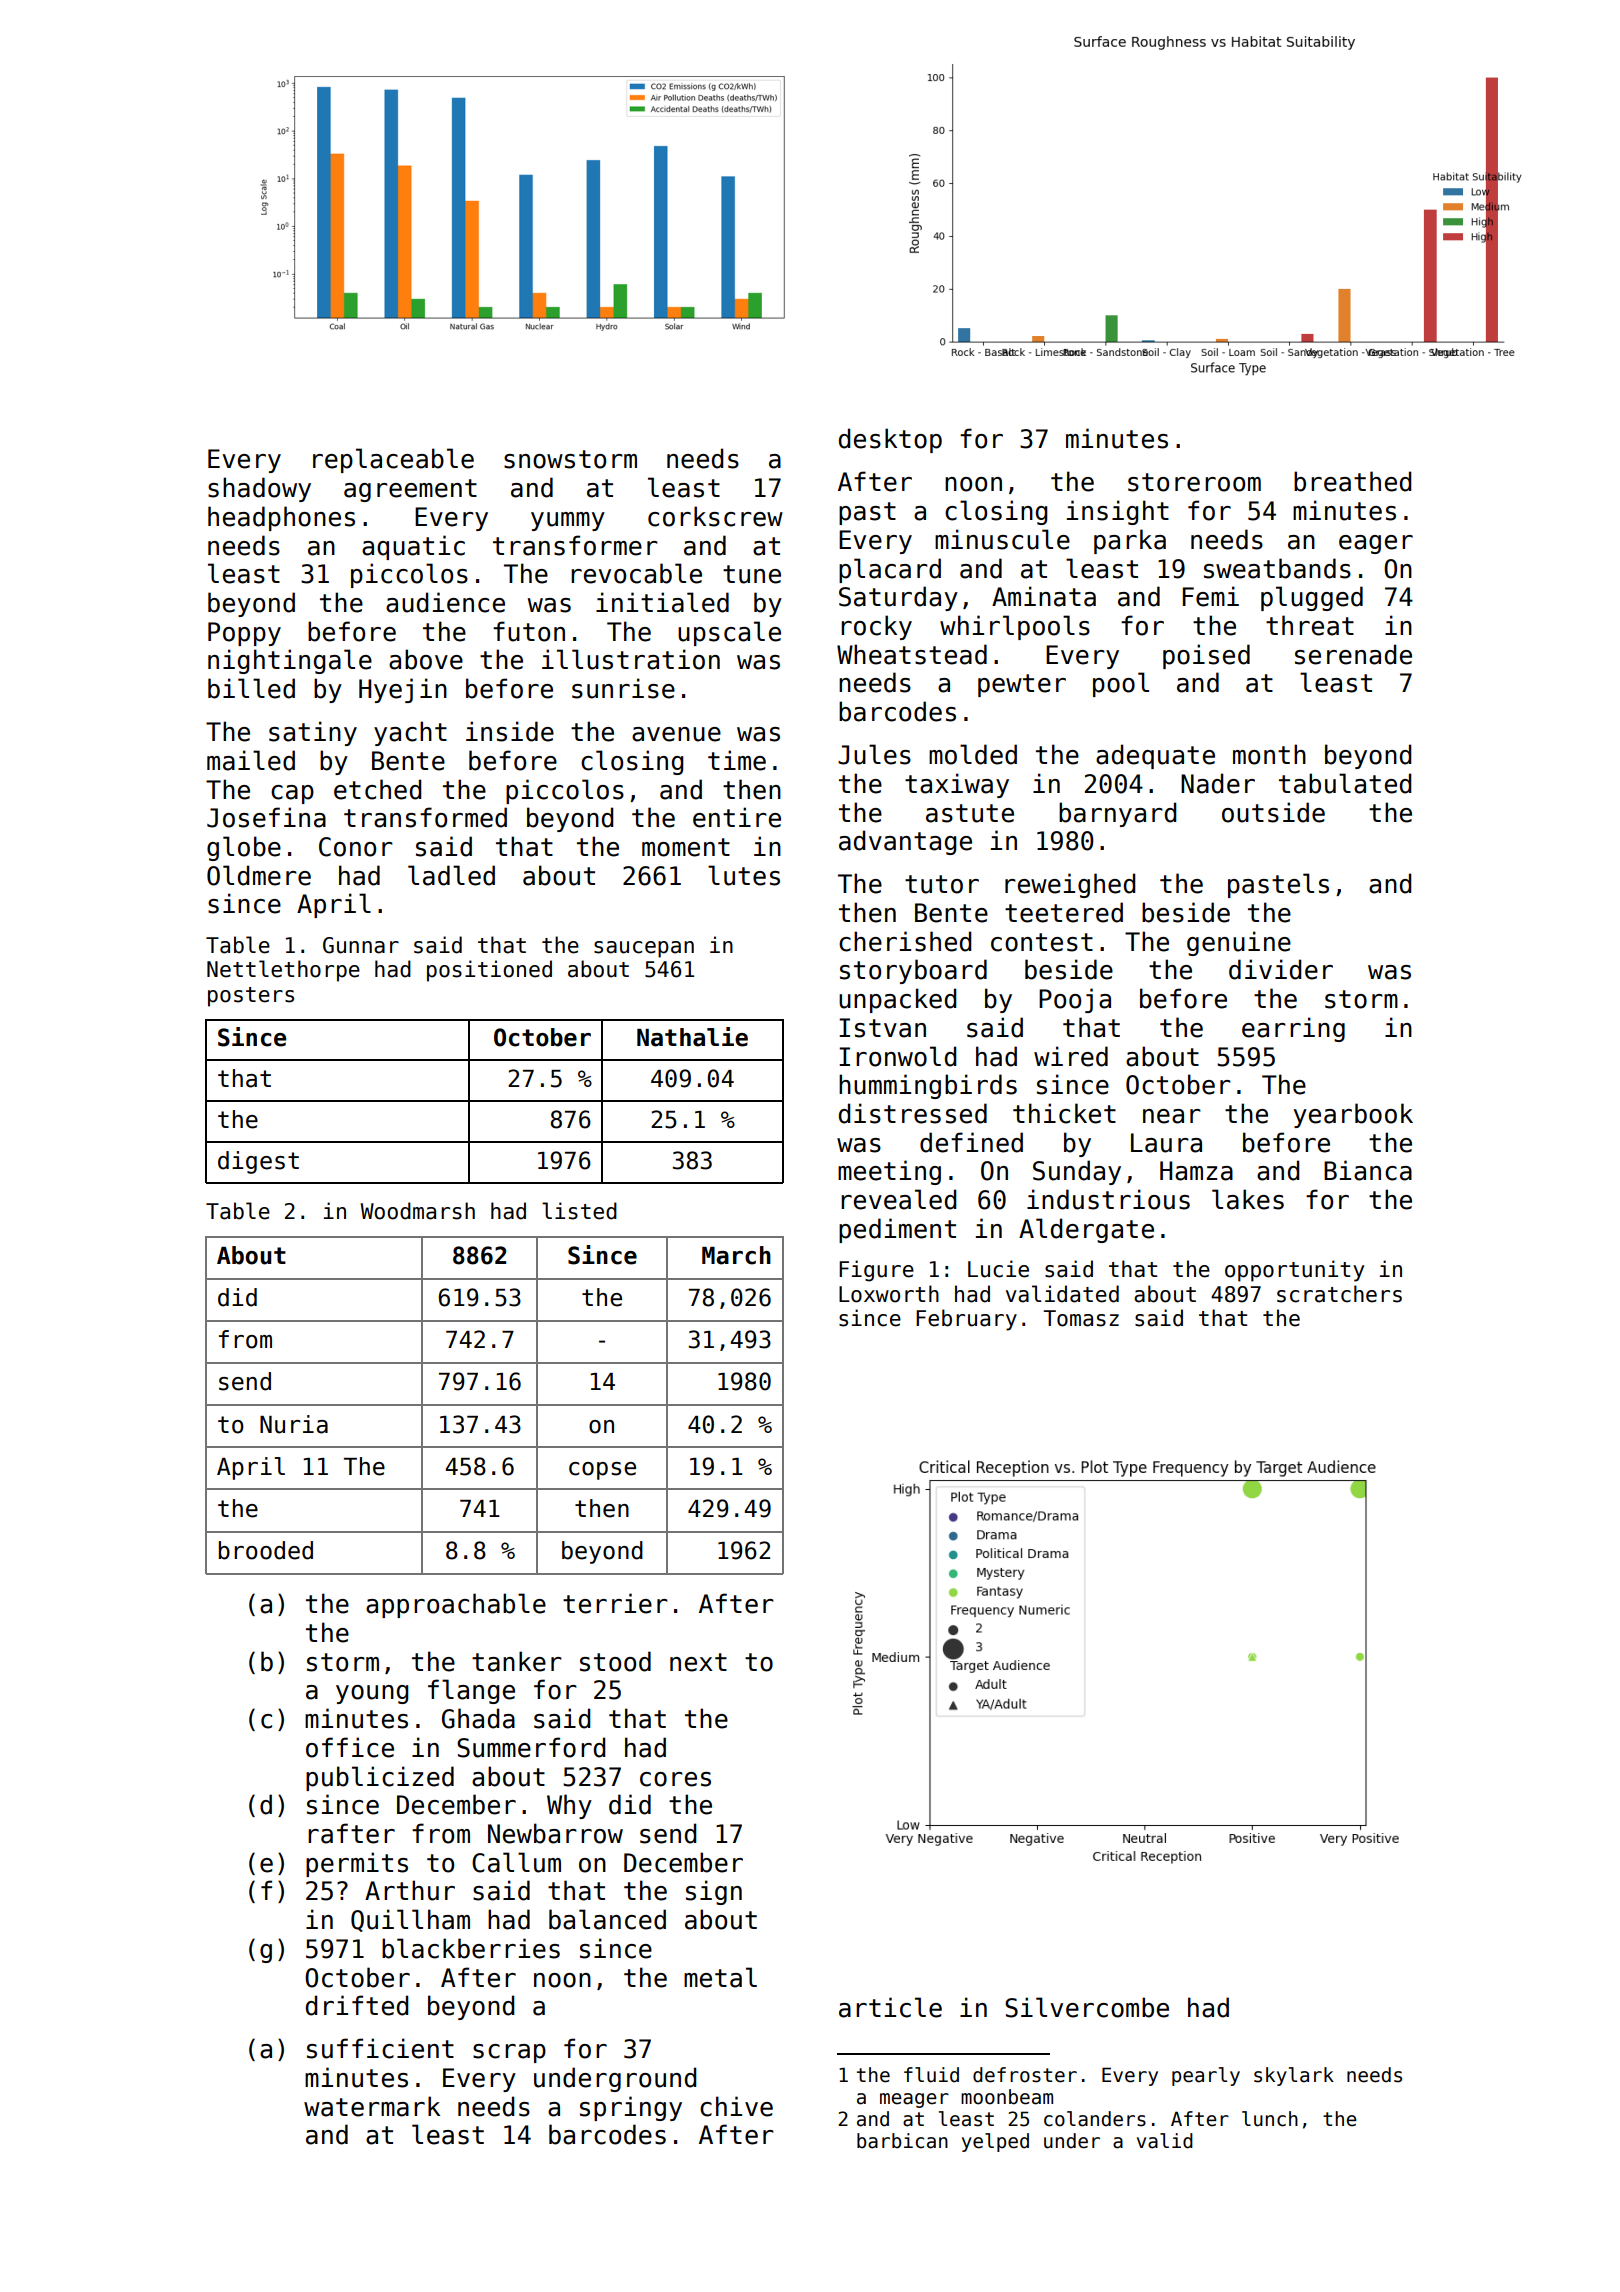 Image resolution: width=1620 pixels, height=2292 pixels. What do you see at coordinates (568, 521) in the screenshot?
I see `yummy` at bounding box center [568, 521].
